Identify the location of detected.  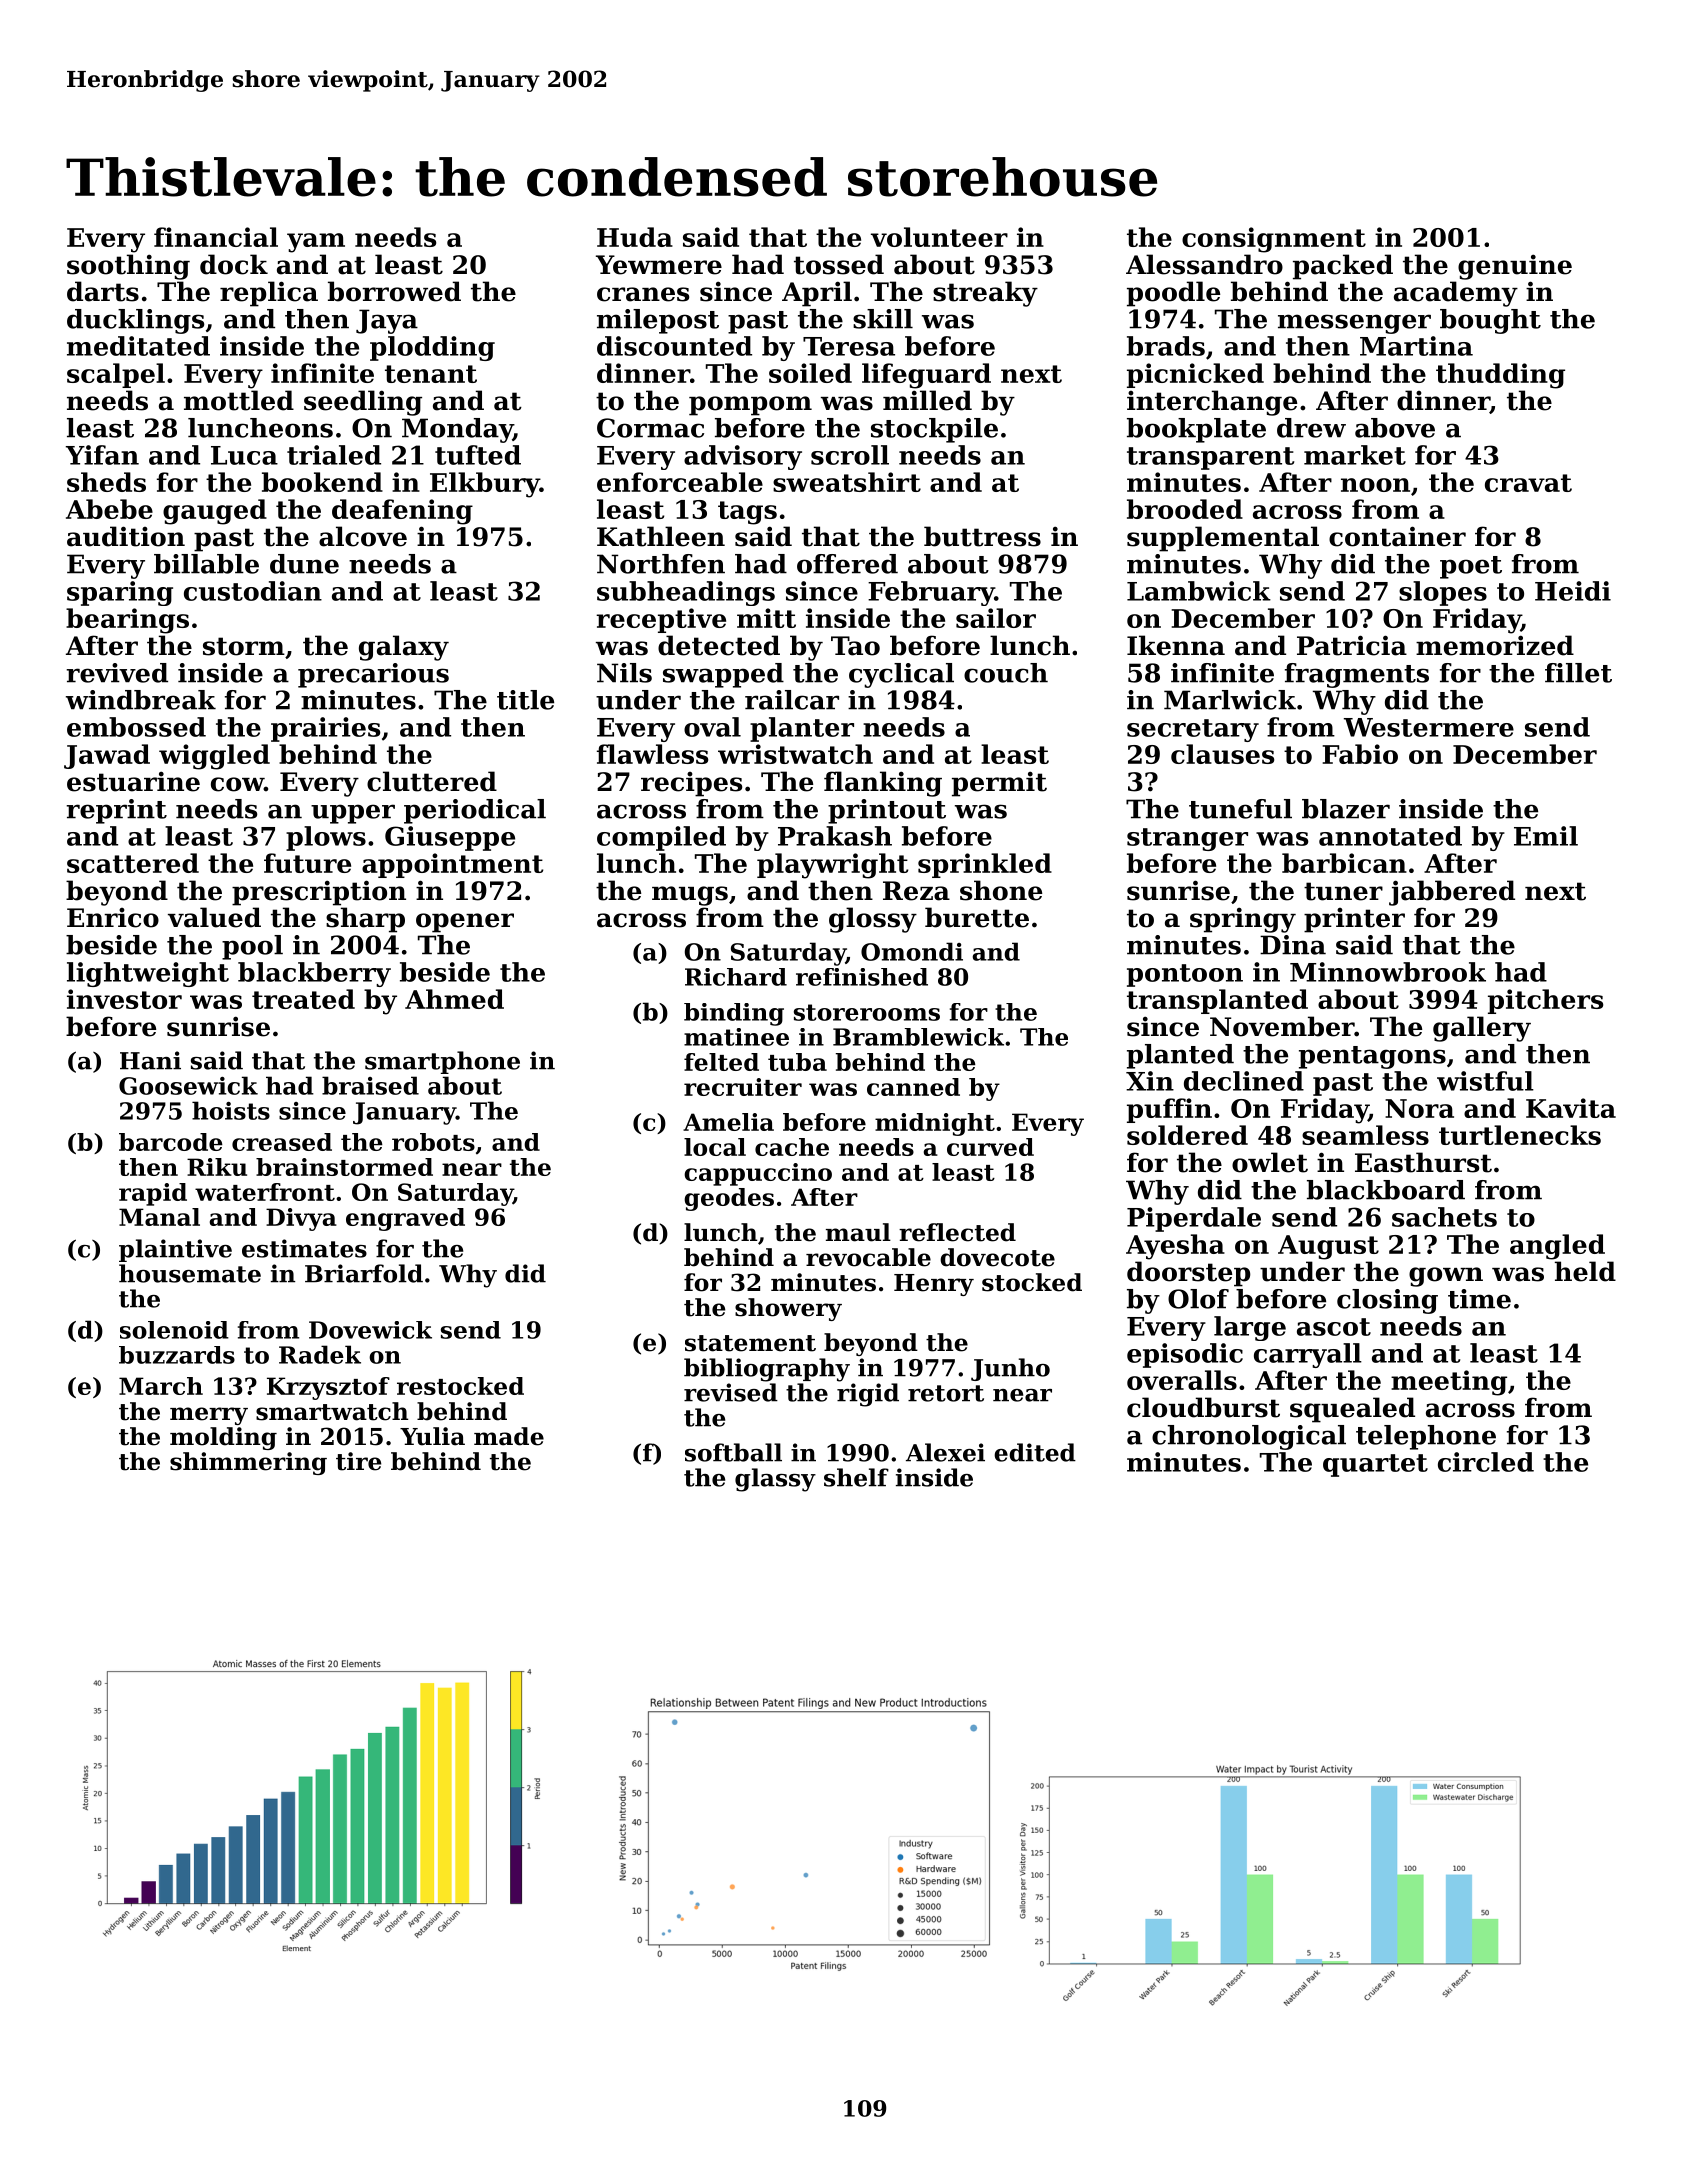
(719, 645).
